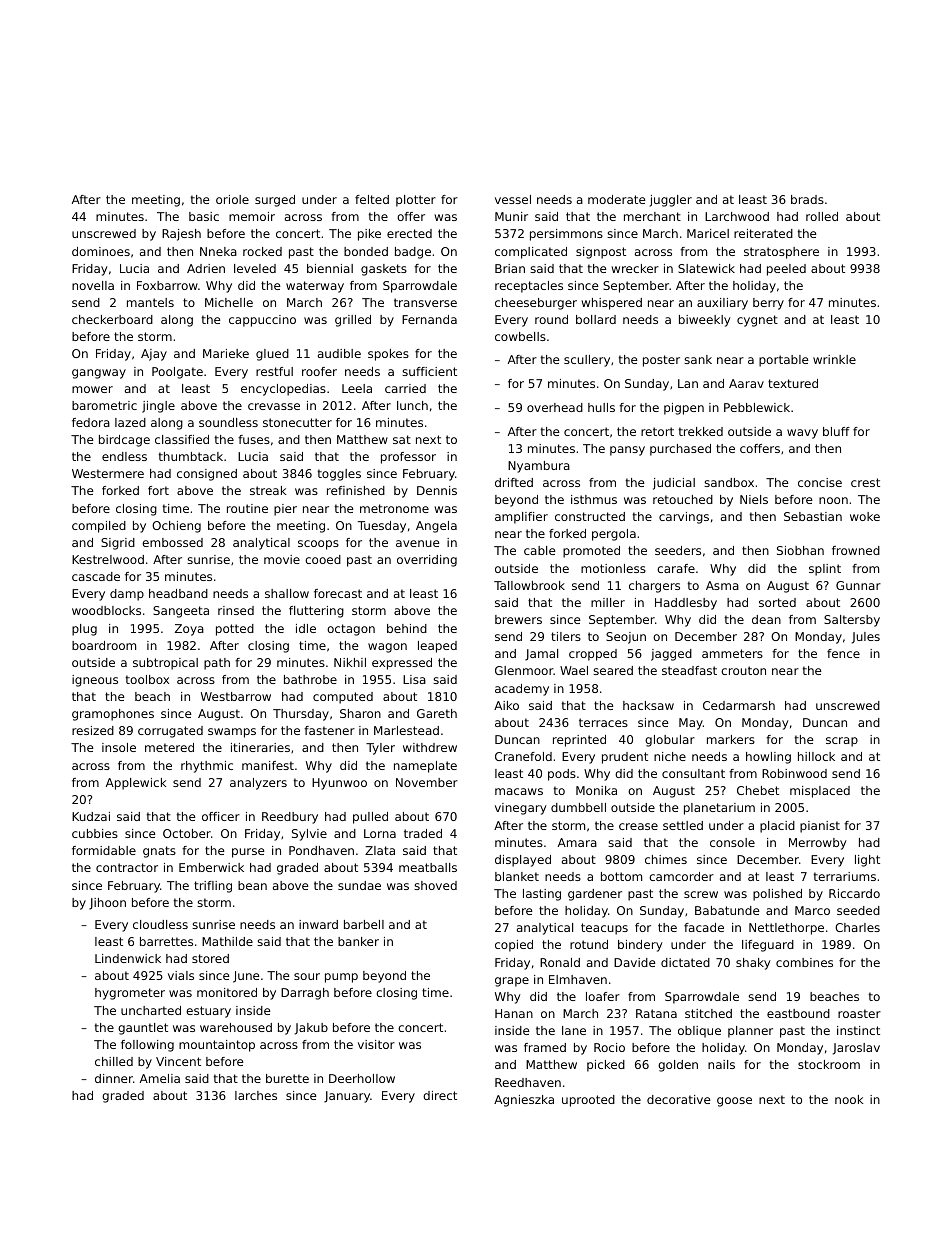 The image size is (952, 1233). Describe the element at coordinates (181, 235) in the screenshot. I see `Rajesh` at that location.
